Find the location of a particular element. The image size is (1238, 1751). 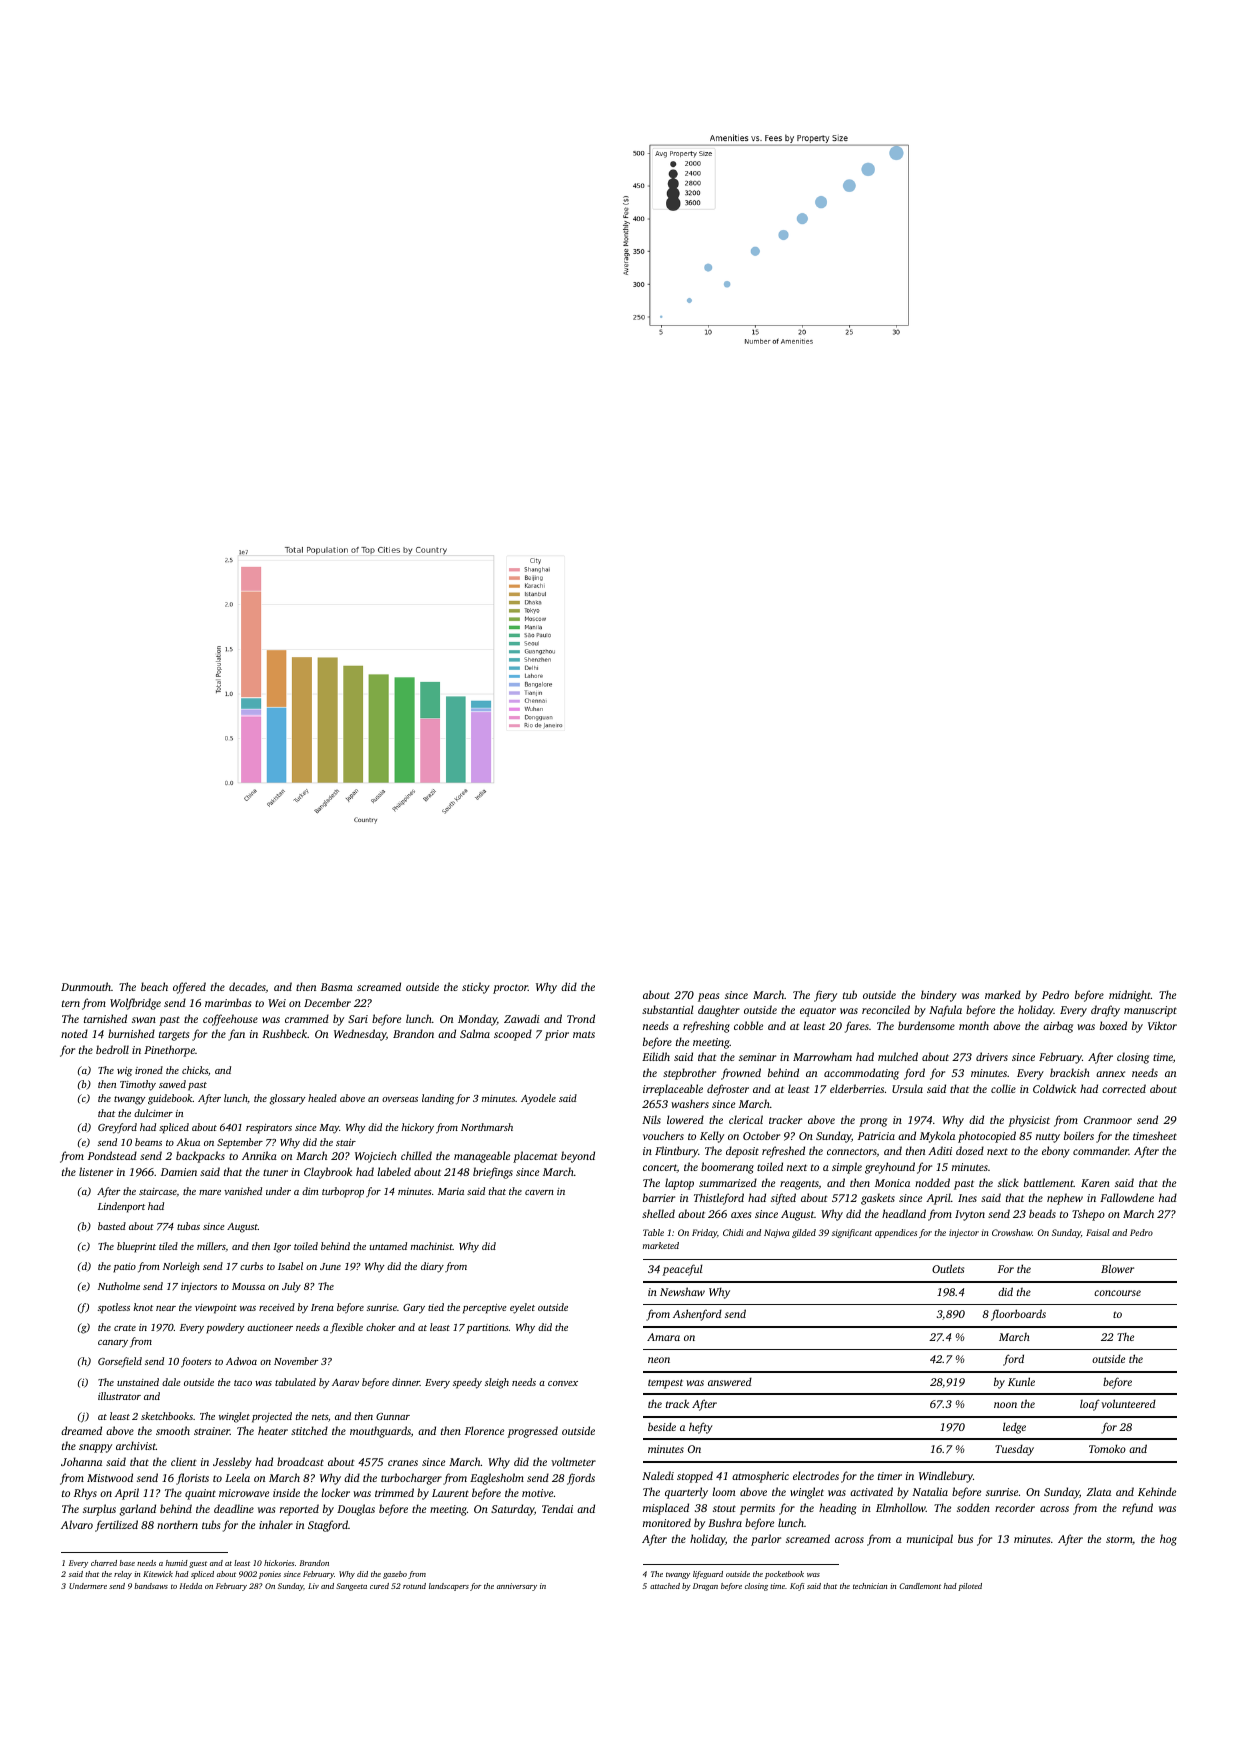

basted is located at coordinates (112, 1226).
